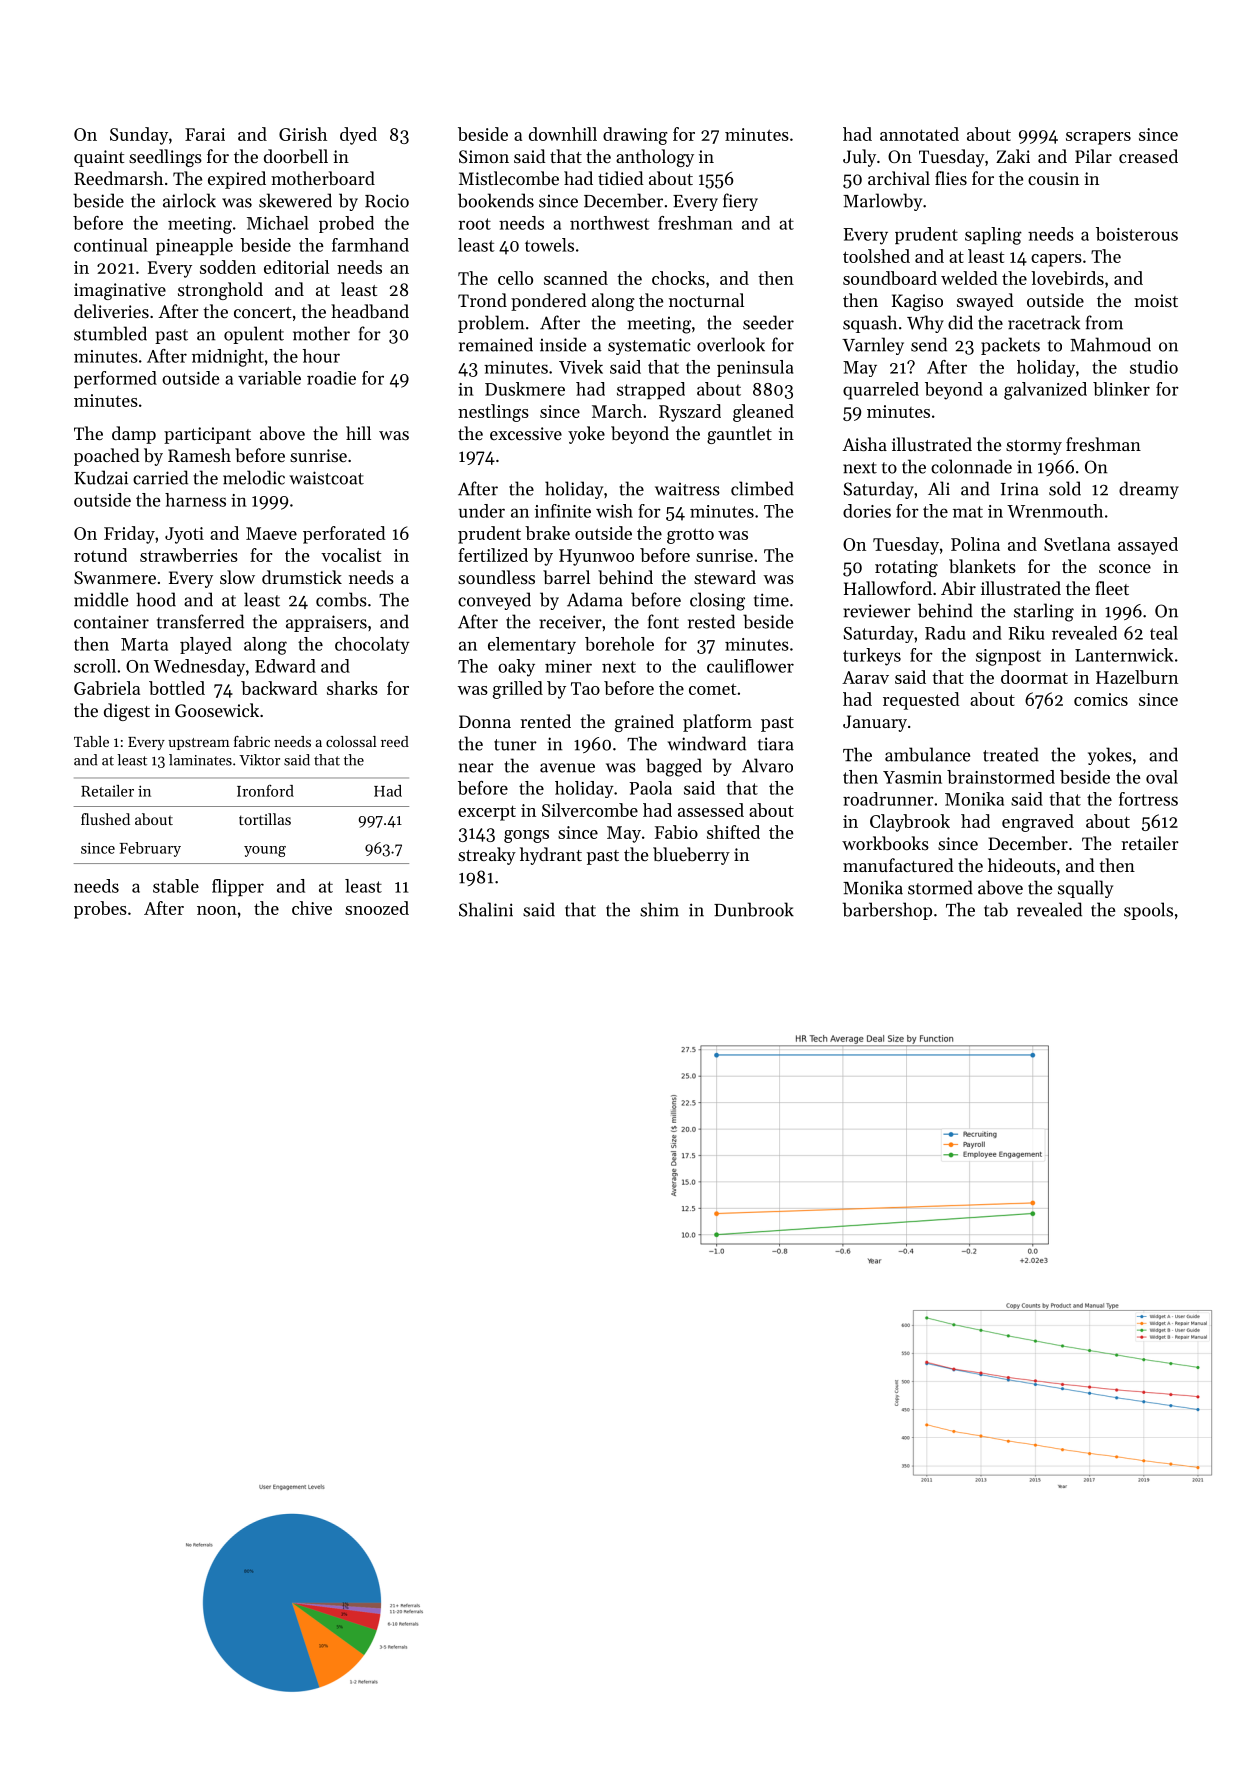  What do you see at coordinates (1077, 544) in the screenshot?
I see `Svetlana` at bounding box center [1077, 544].
